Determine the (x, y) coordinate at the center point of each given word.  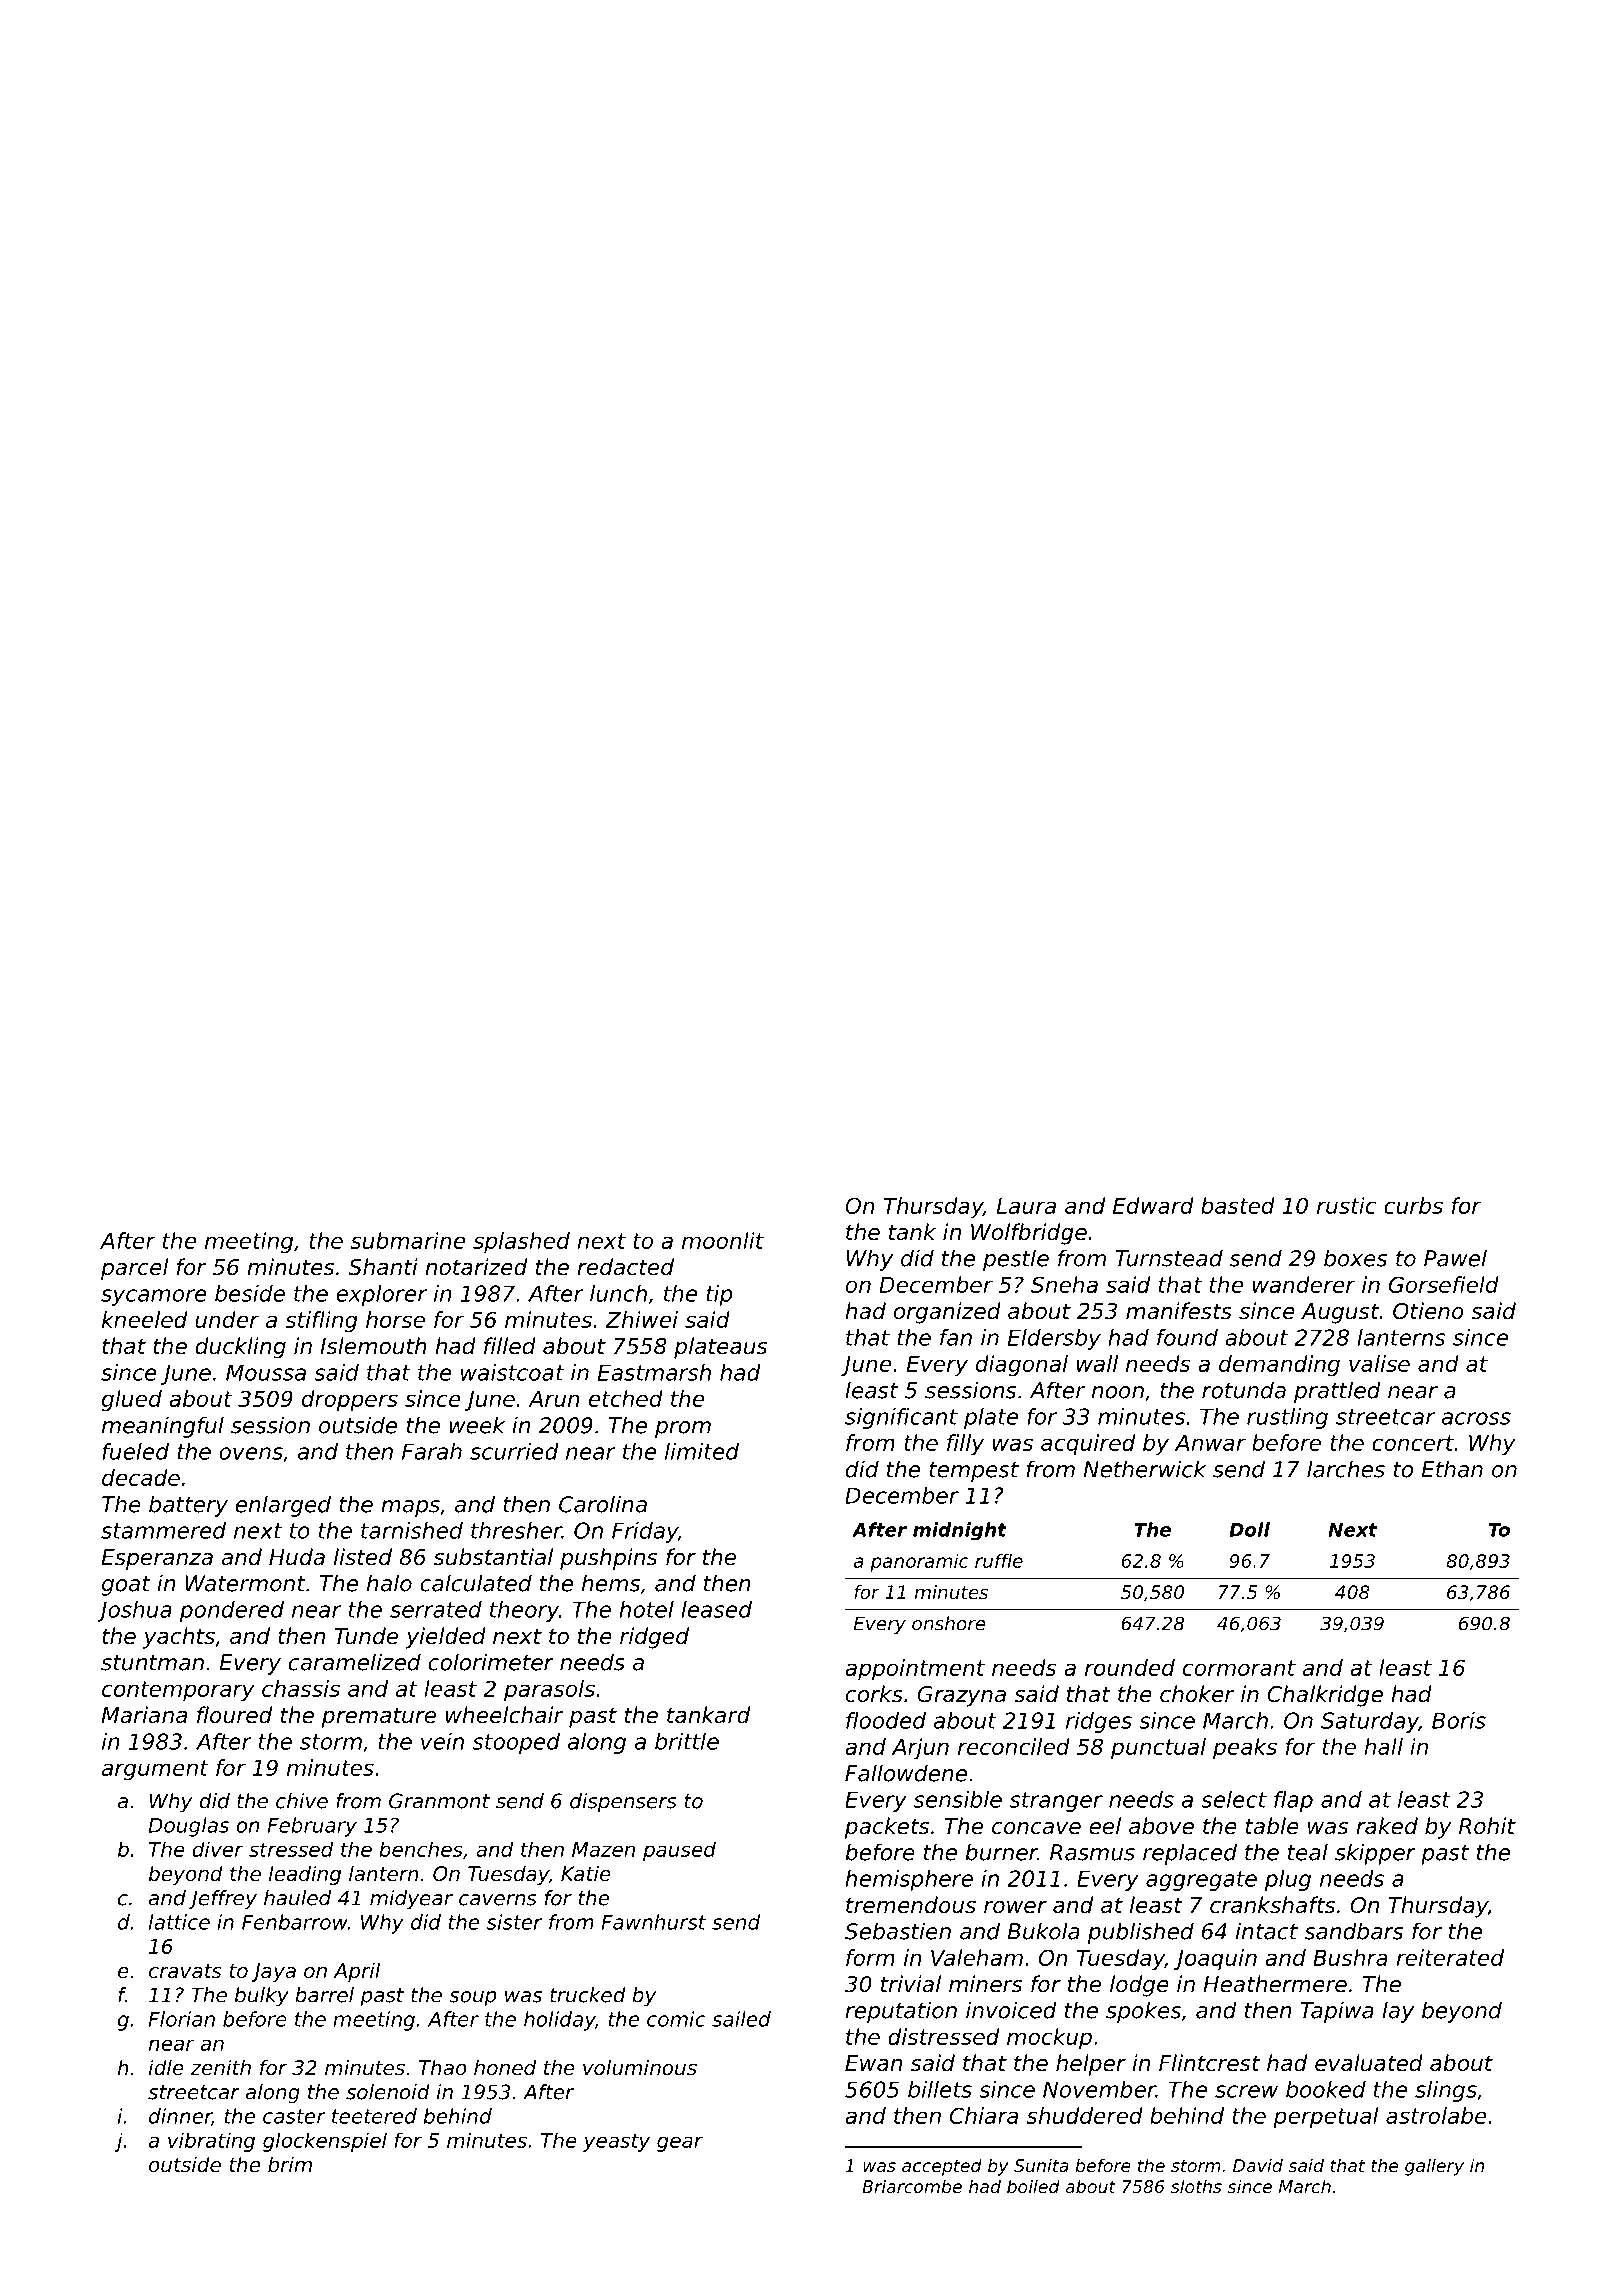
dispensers (623, 1803)
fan (956, 1337)
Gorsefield (1444, 1284)
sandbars (1353, 1931)
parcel (134, 1269)
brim (290, 2165)
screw (1246, 2091)
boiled (1033, 2186)
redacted (625, 1267)
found (1187, 1337)
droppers (350, 1401)
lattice (179, 1922)
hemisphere (909, 1880)
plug (1288, 1880)
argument (155, 1770)
